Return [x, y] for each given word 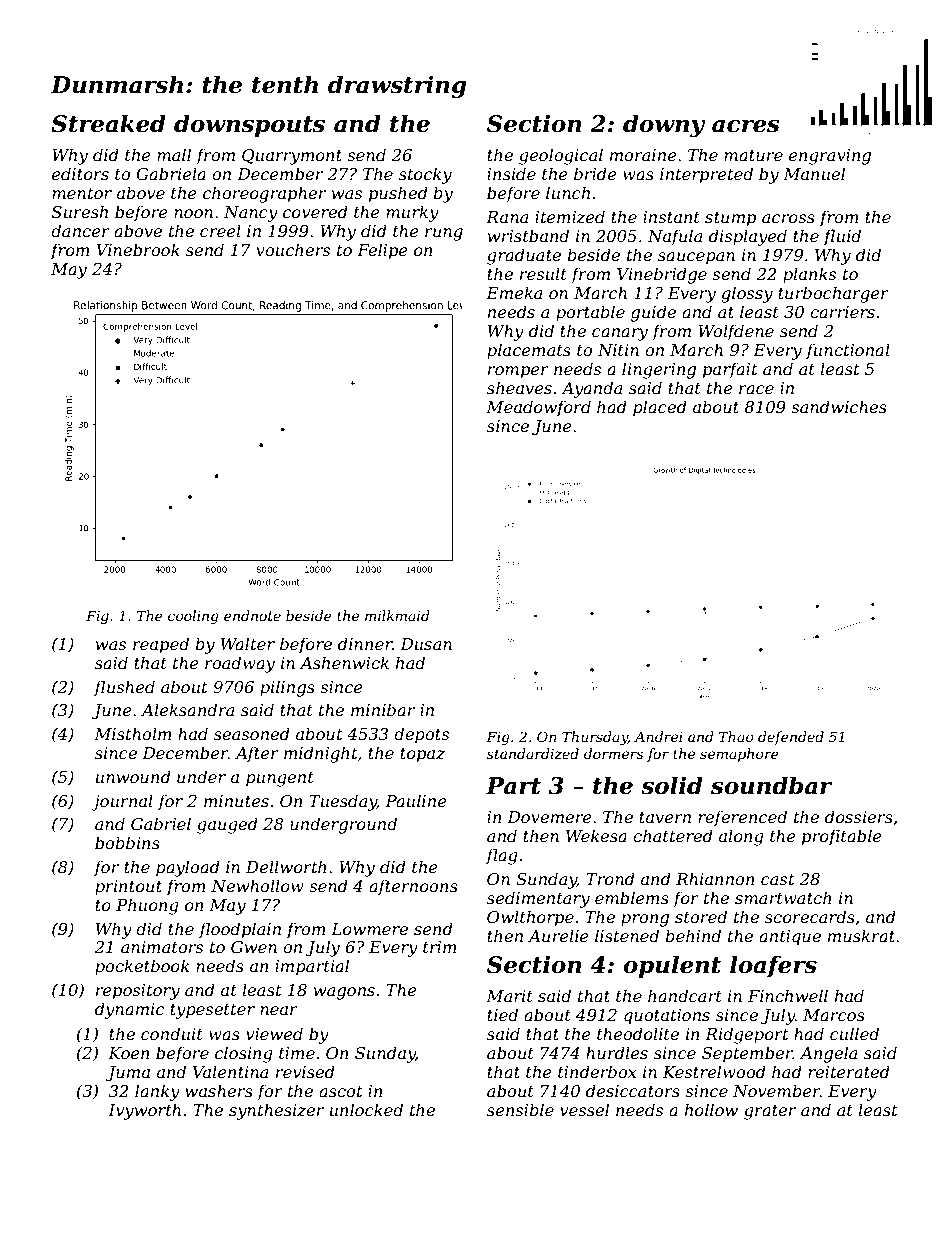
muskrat [861, 935]
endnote [252, 615]
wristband [528, 235]
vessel [584, 1109]
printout [128, 888]
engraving [830, 157]
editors [80, 173]
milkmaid [397, 615]
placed [660, 408]
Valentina [230, 1071]
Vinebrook [138, 249]
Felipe [382, 251]
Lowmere [369, 929]
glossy [747, 294]
